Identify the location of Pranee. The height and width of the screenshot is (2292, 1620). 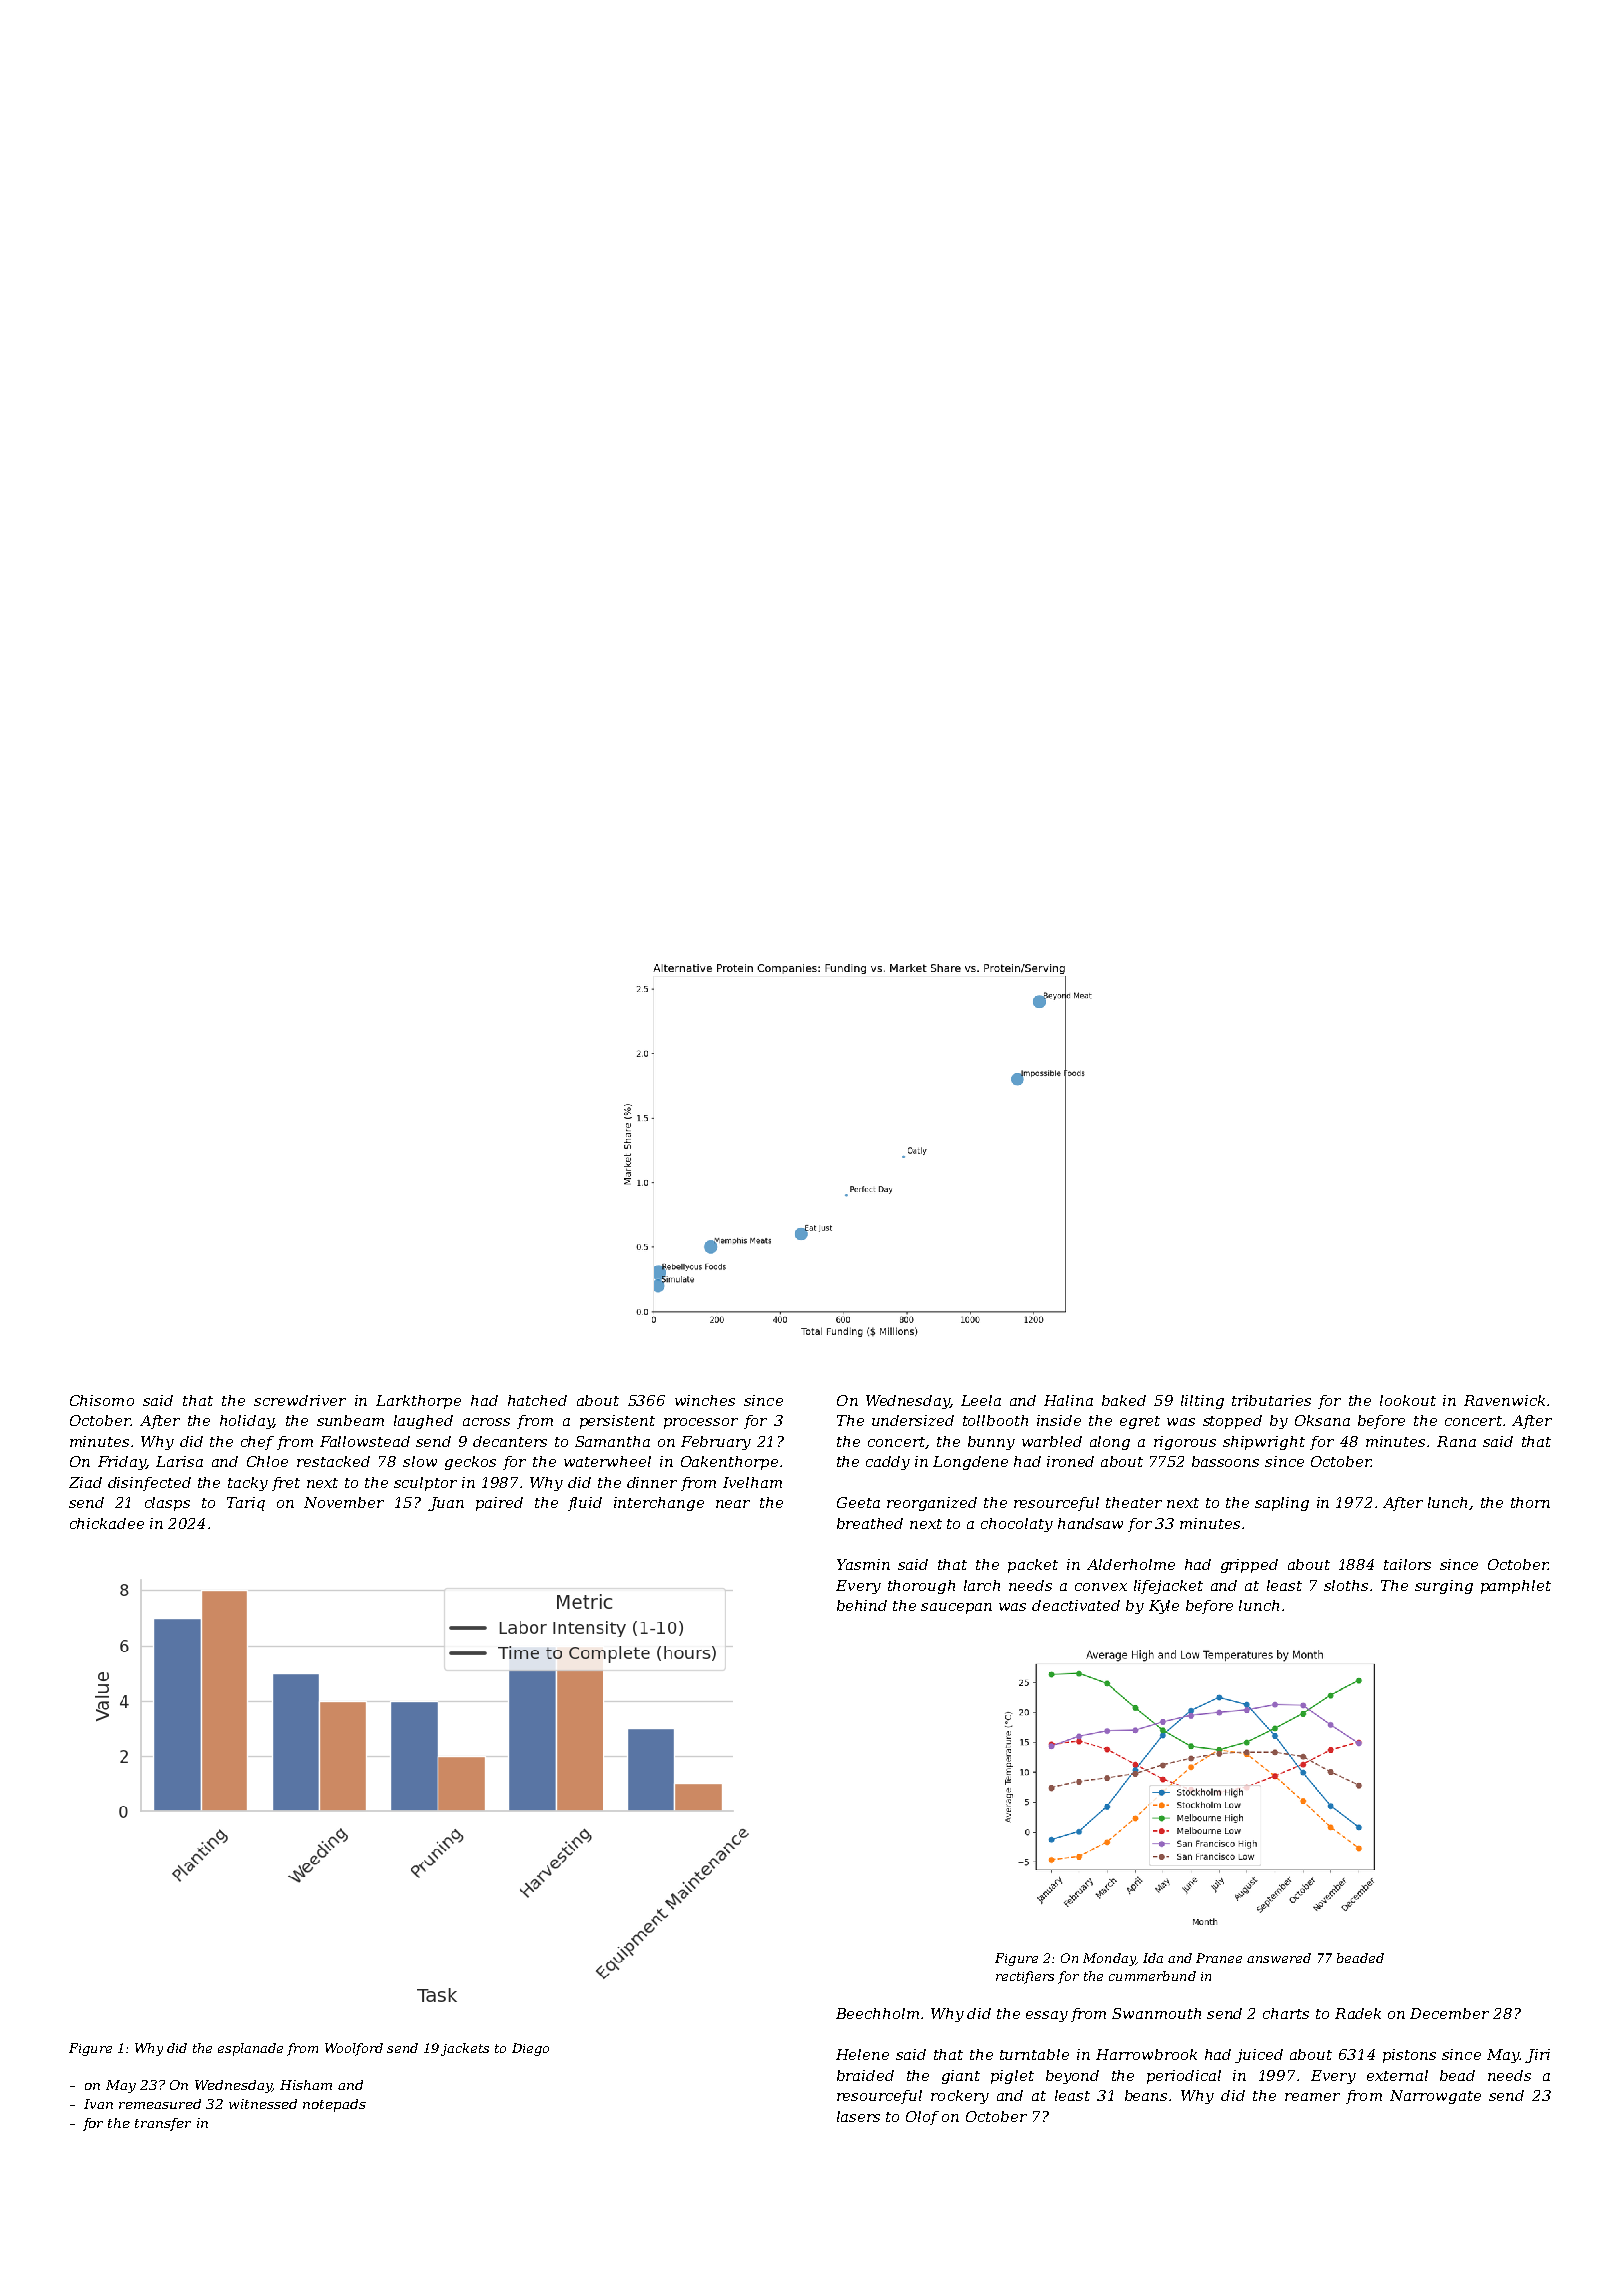
(1219, 1958).
